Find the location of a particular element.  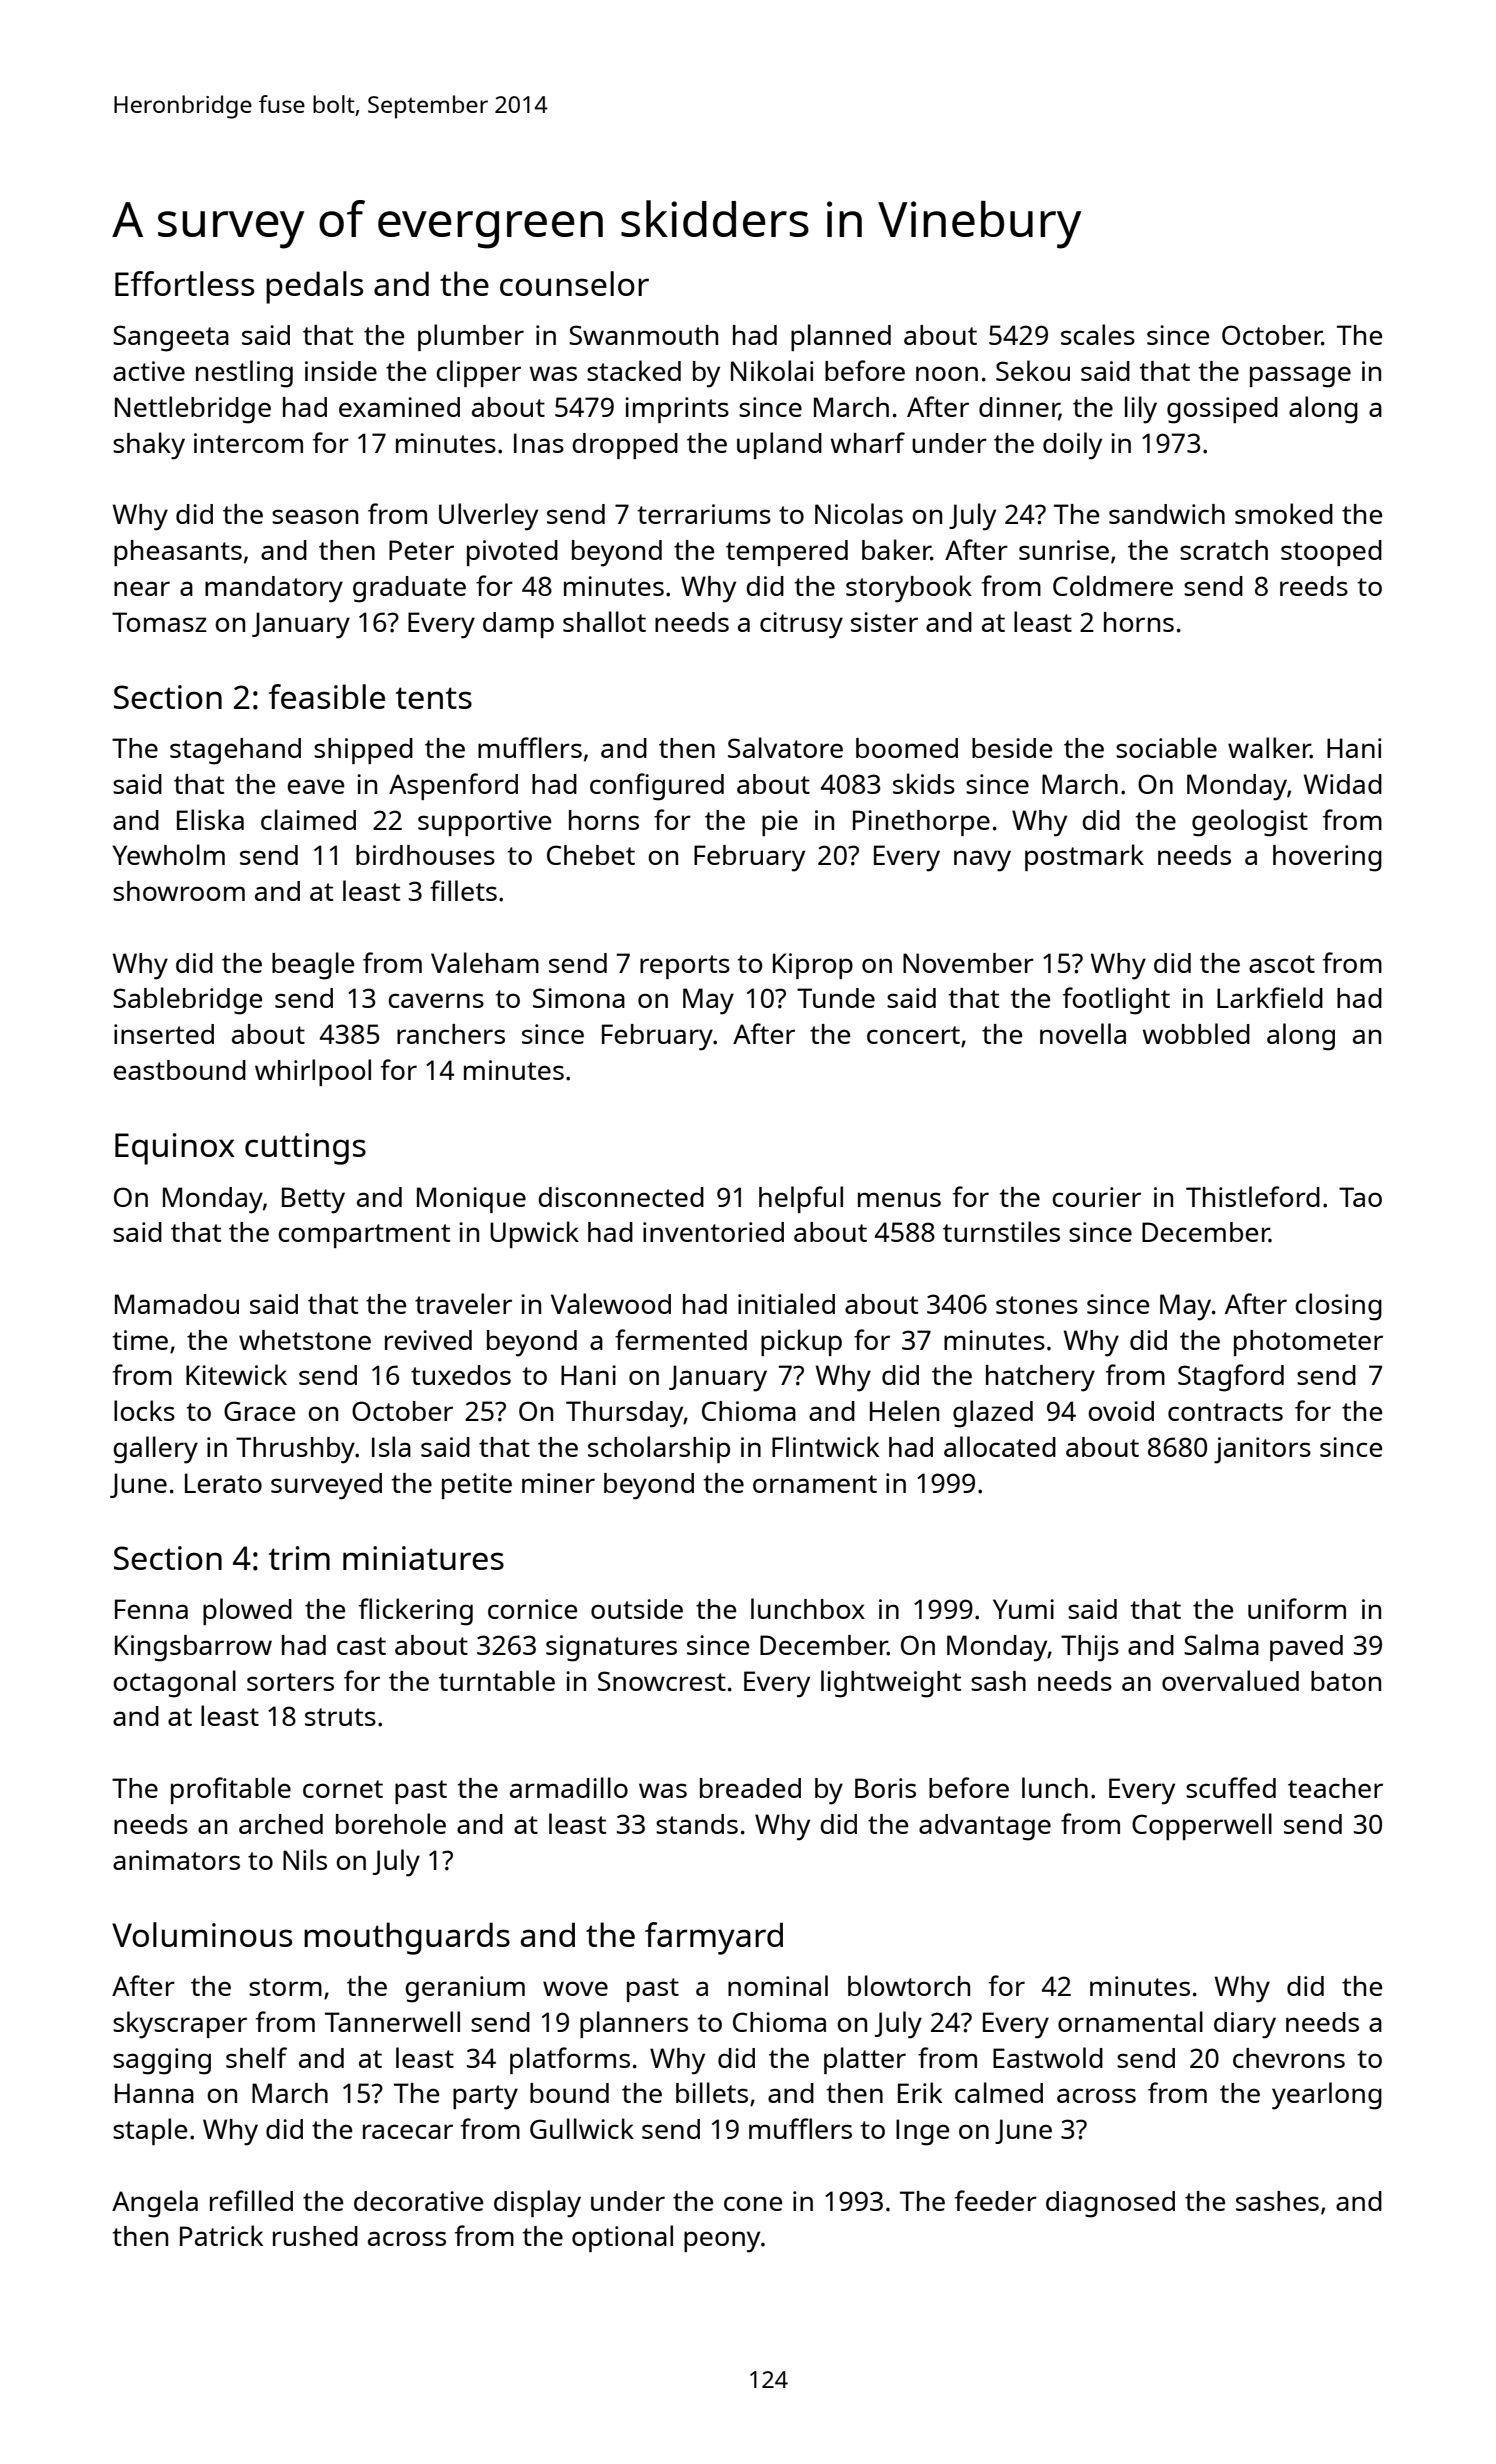

skyscraper is located at coordinates (180, 2025).
